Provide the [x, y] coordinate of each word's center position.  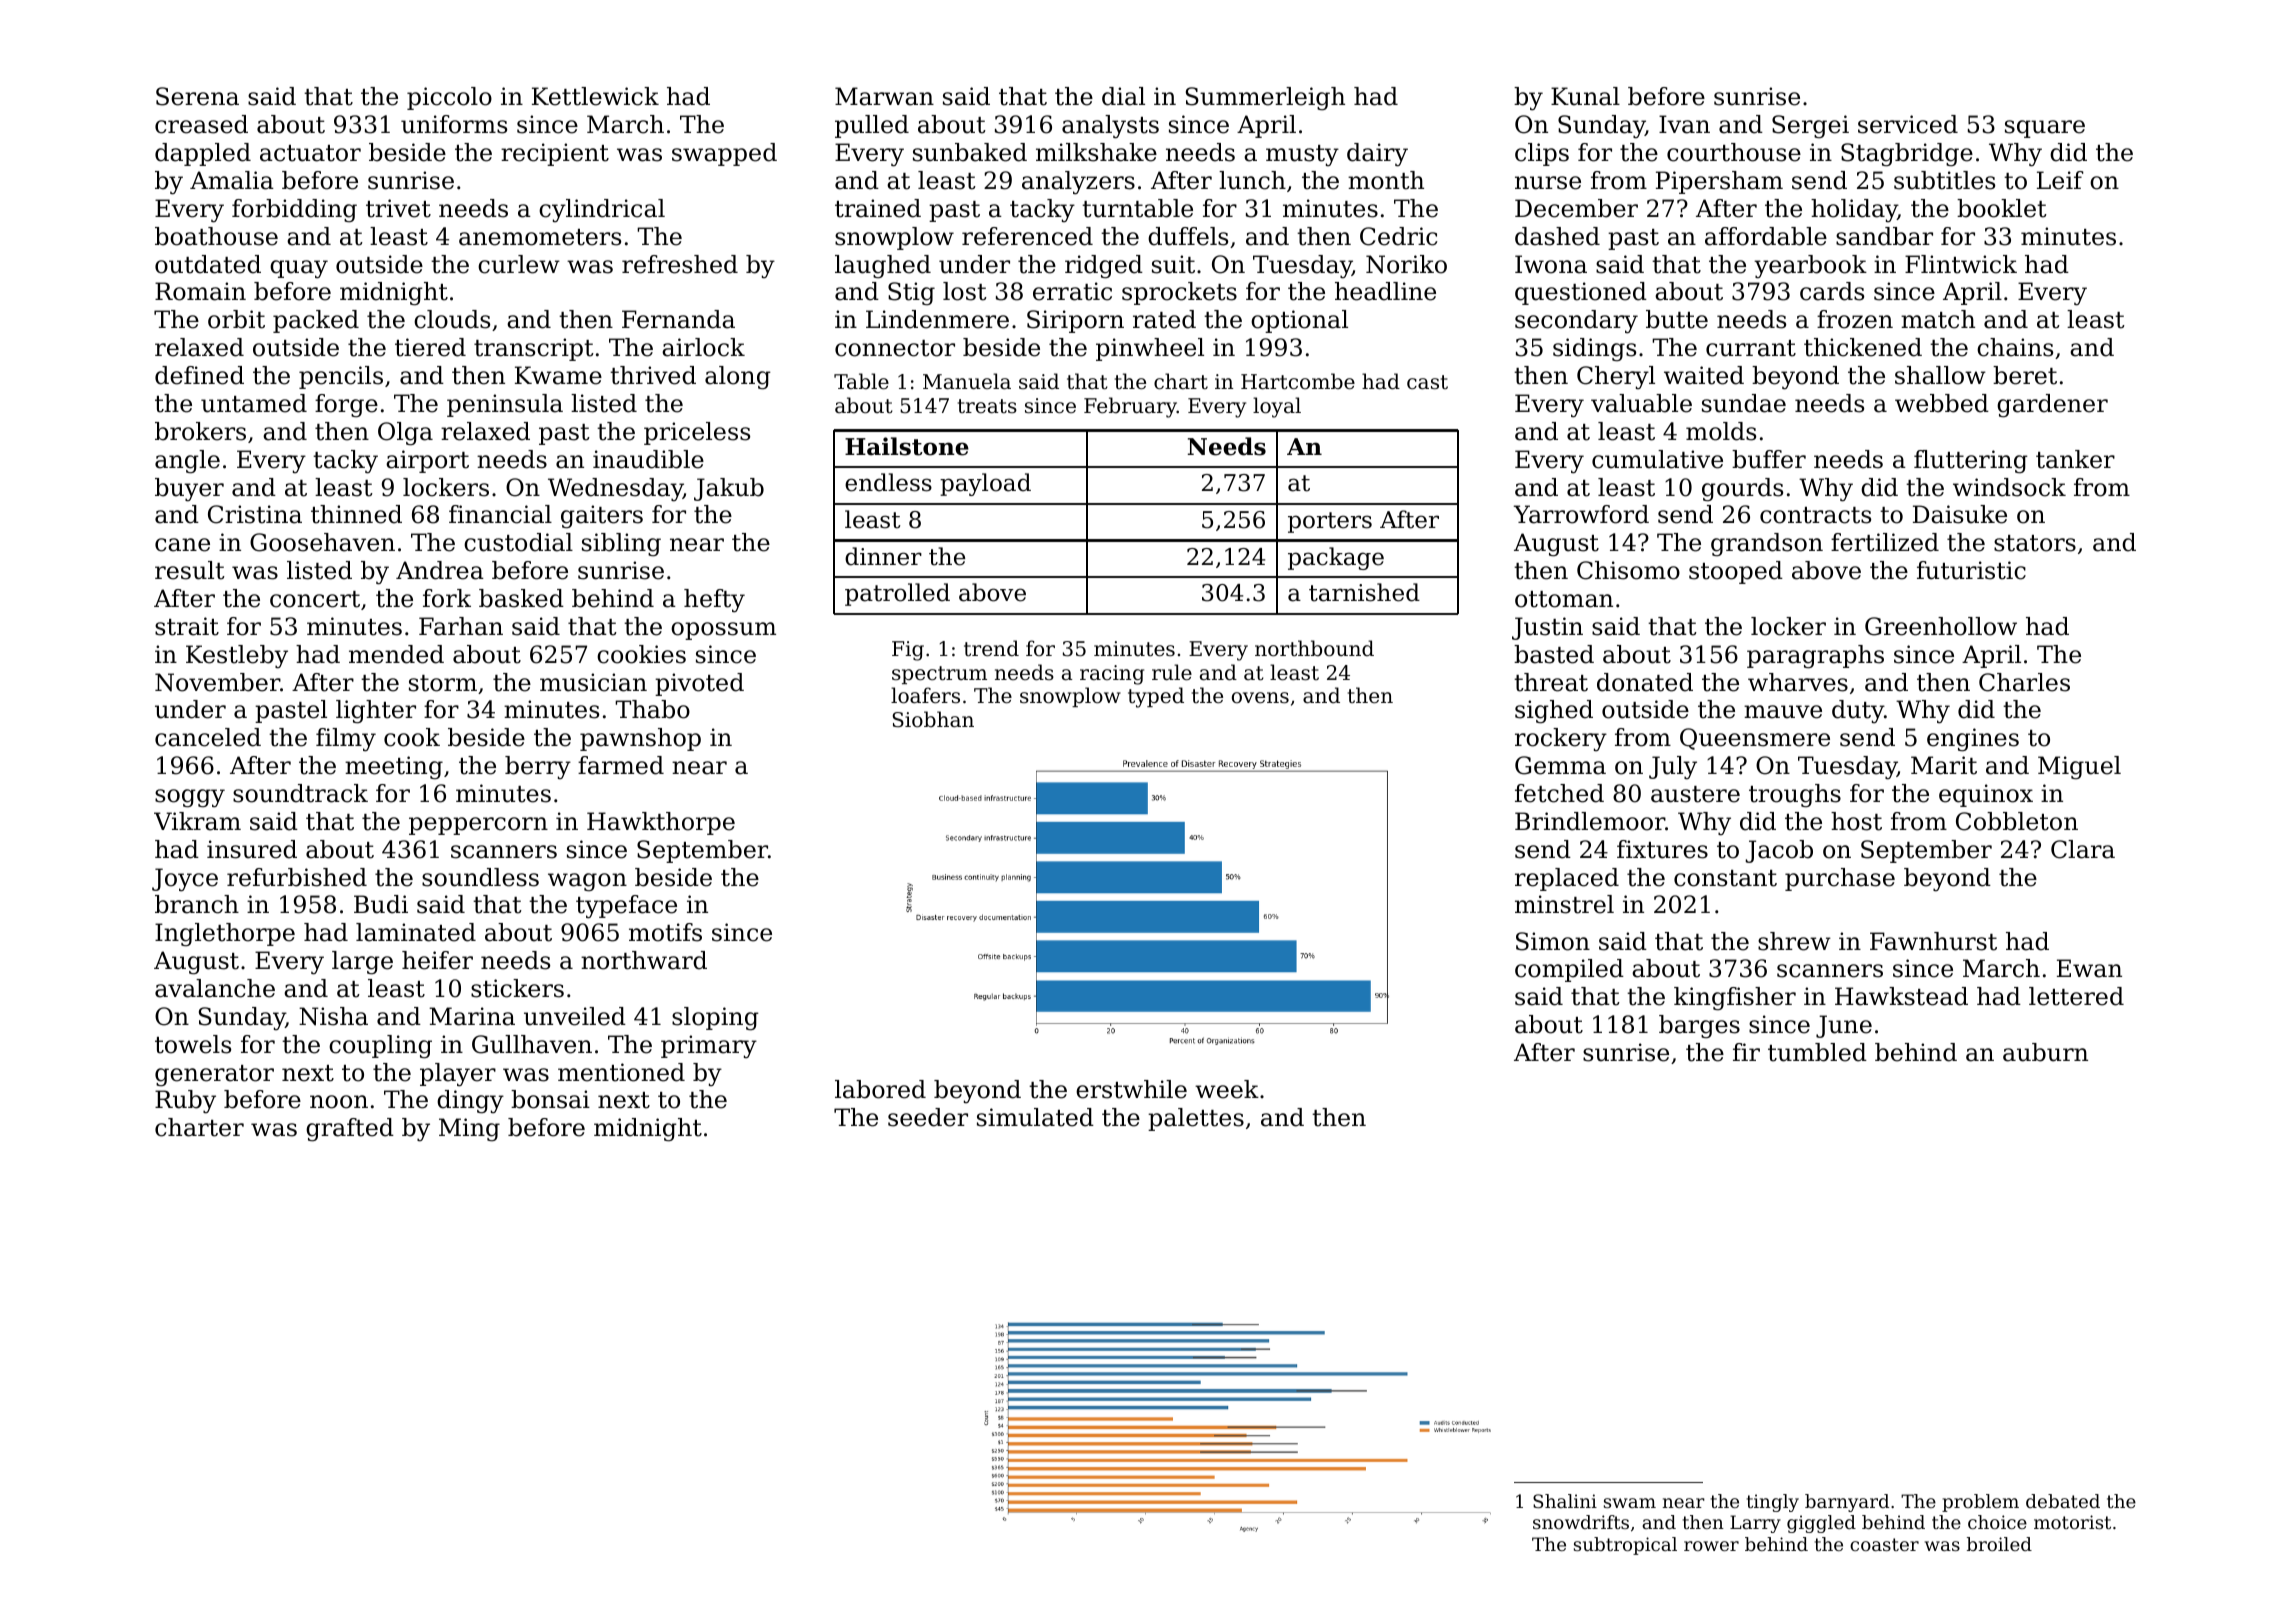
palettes [1196, 1119]
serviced [1908, 124]
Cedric [1399, 236]
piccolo [449, 98]
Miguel [2079, 767]
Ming [469, 1129]
